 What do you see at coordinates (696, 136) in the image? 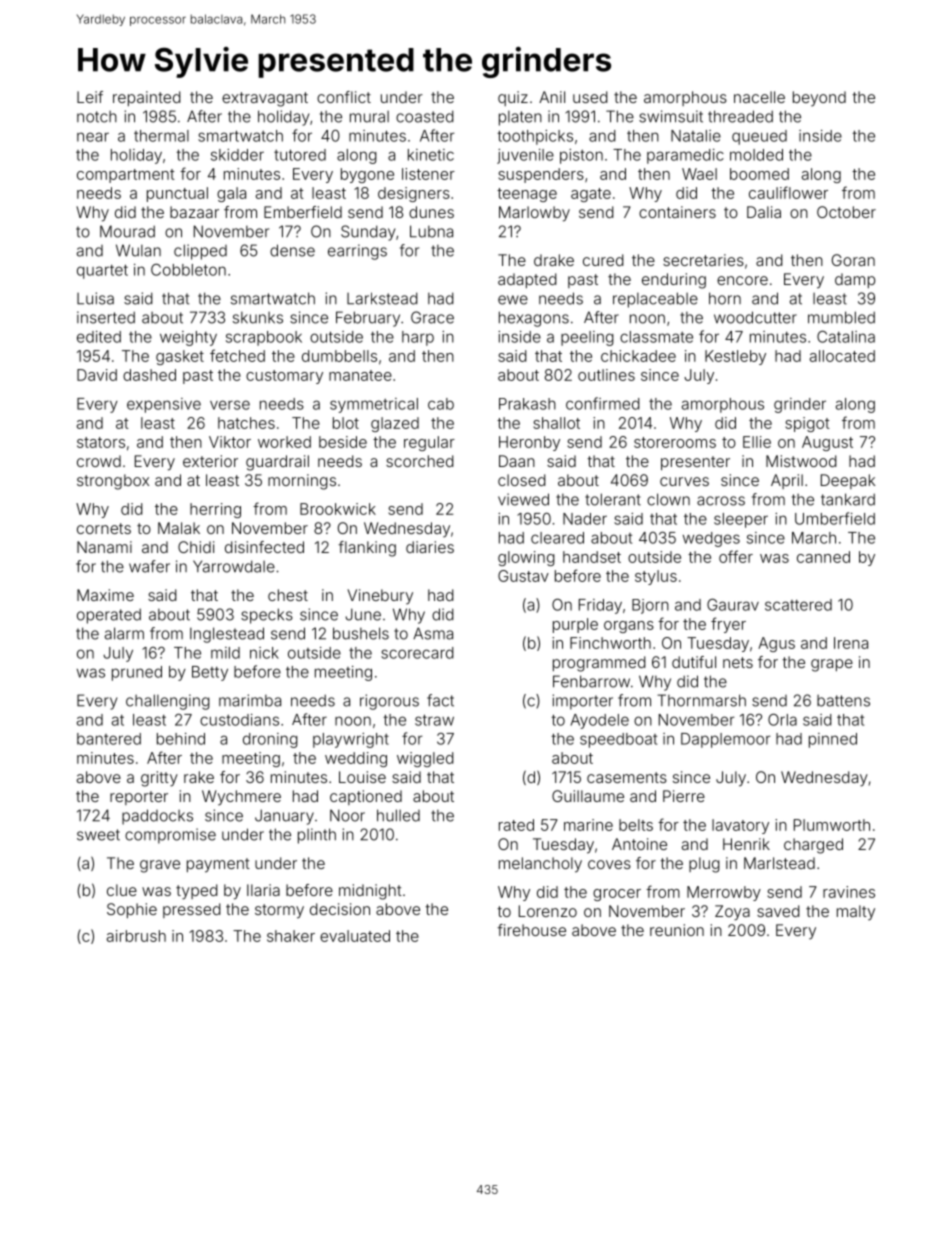
I see `Natalie` at bounding box center [696, 136].
